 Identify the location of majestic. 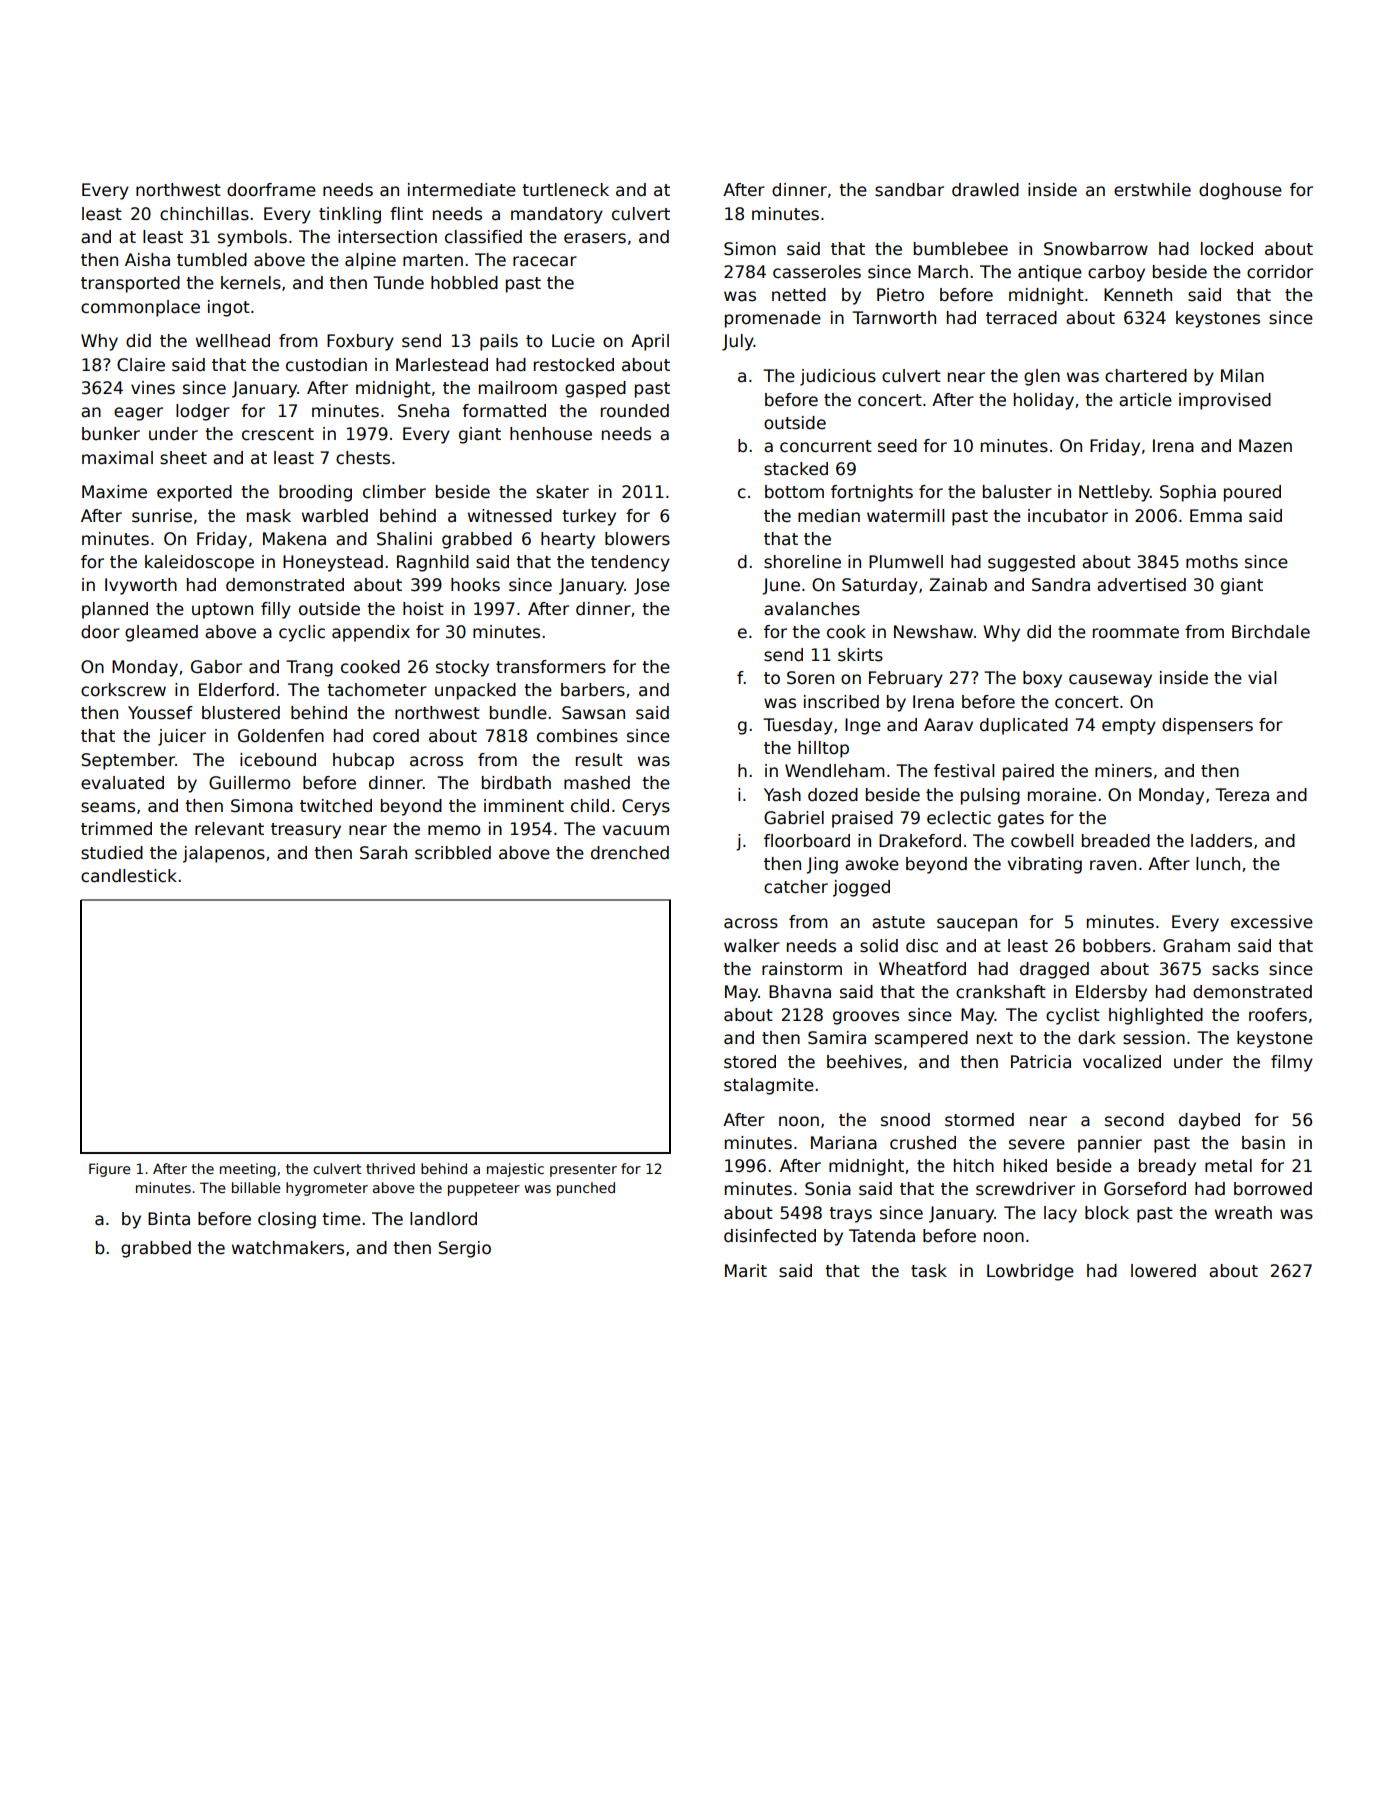
(515, 1170).
